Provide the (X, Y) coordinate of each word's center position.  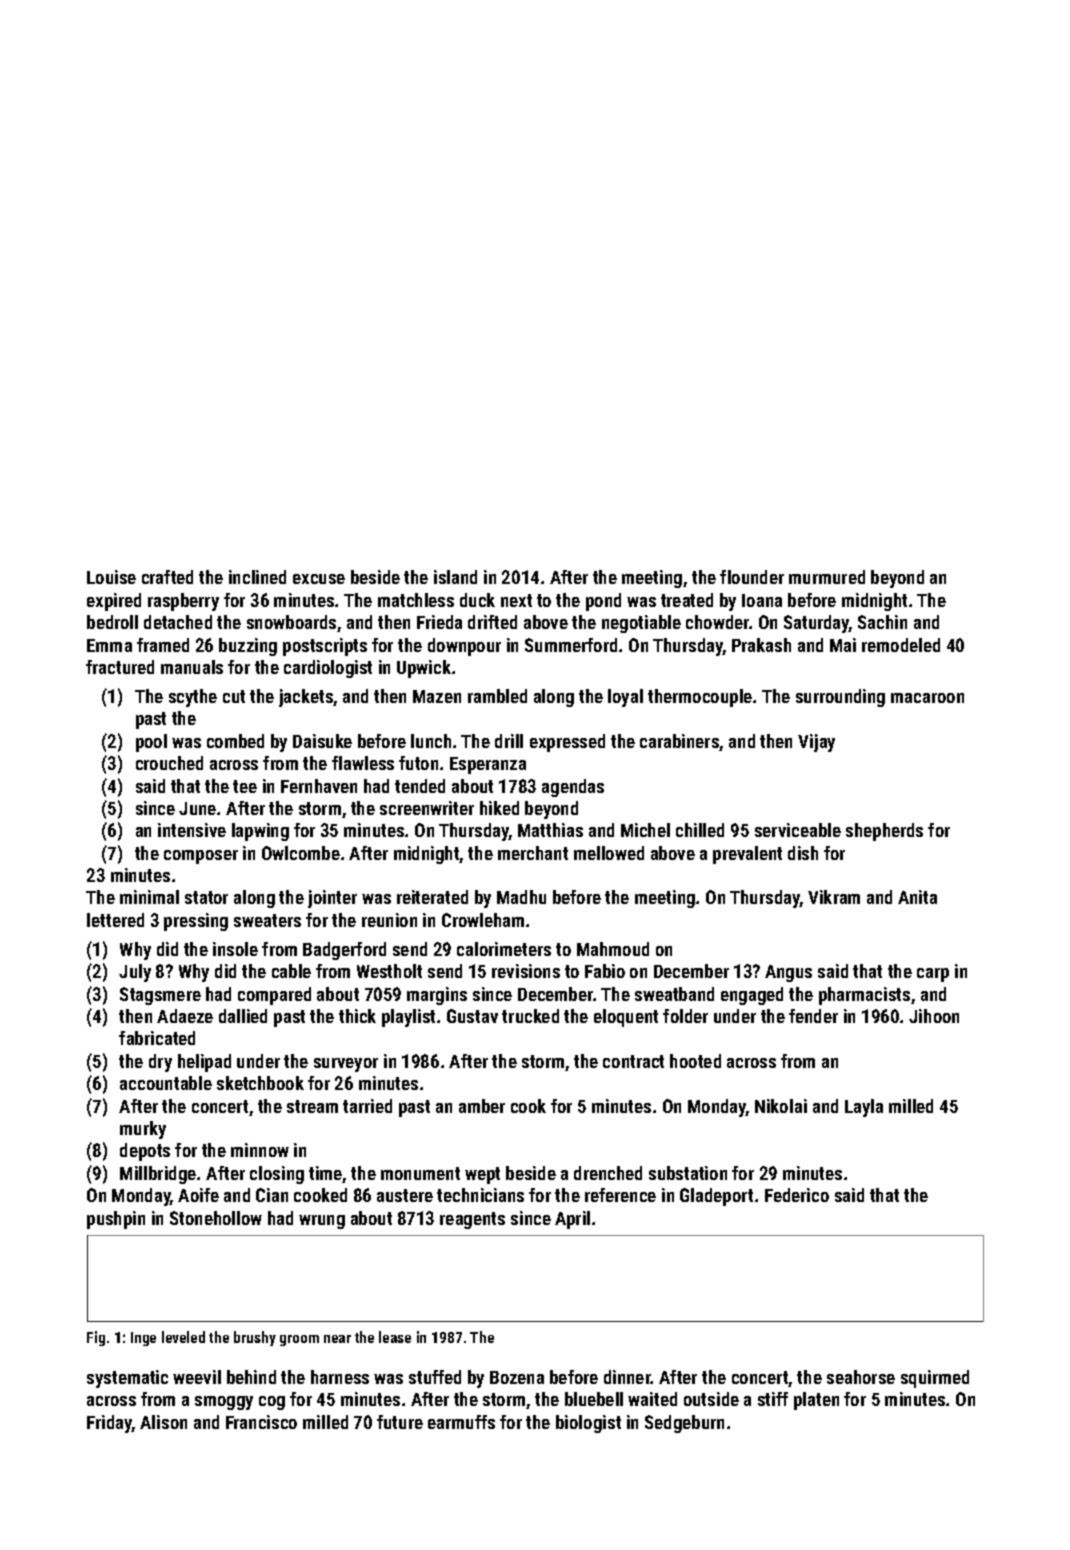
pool (151, 743)
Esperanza (488, 765)
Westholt (389, 971)
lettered (115, 920)
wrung (322, 1222)
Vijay (816, 743)
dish (803, 853)
